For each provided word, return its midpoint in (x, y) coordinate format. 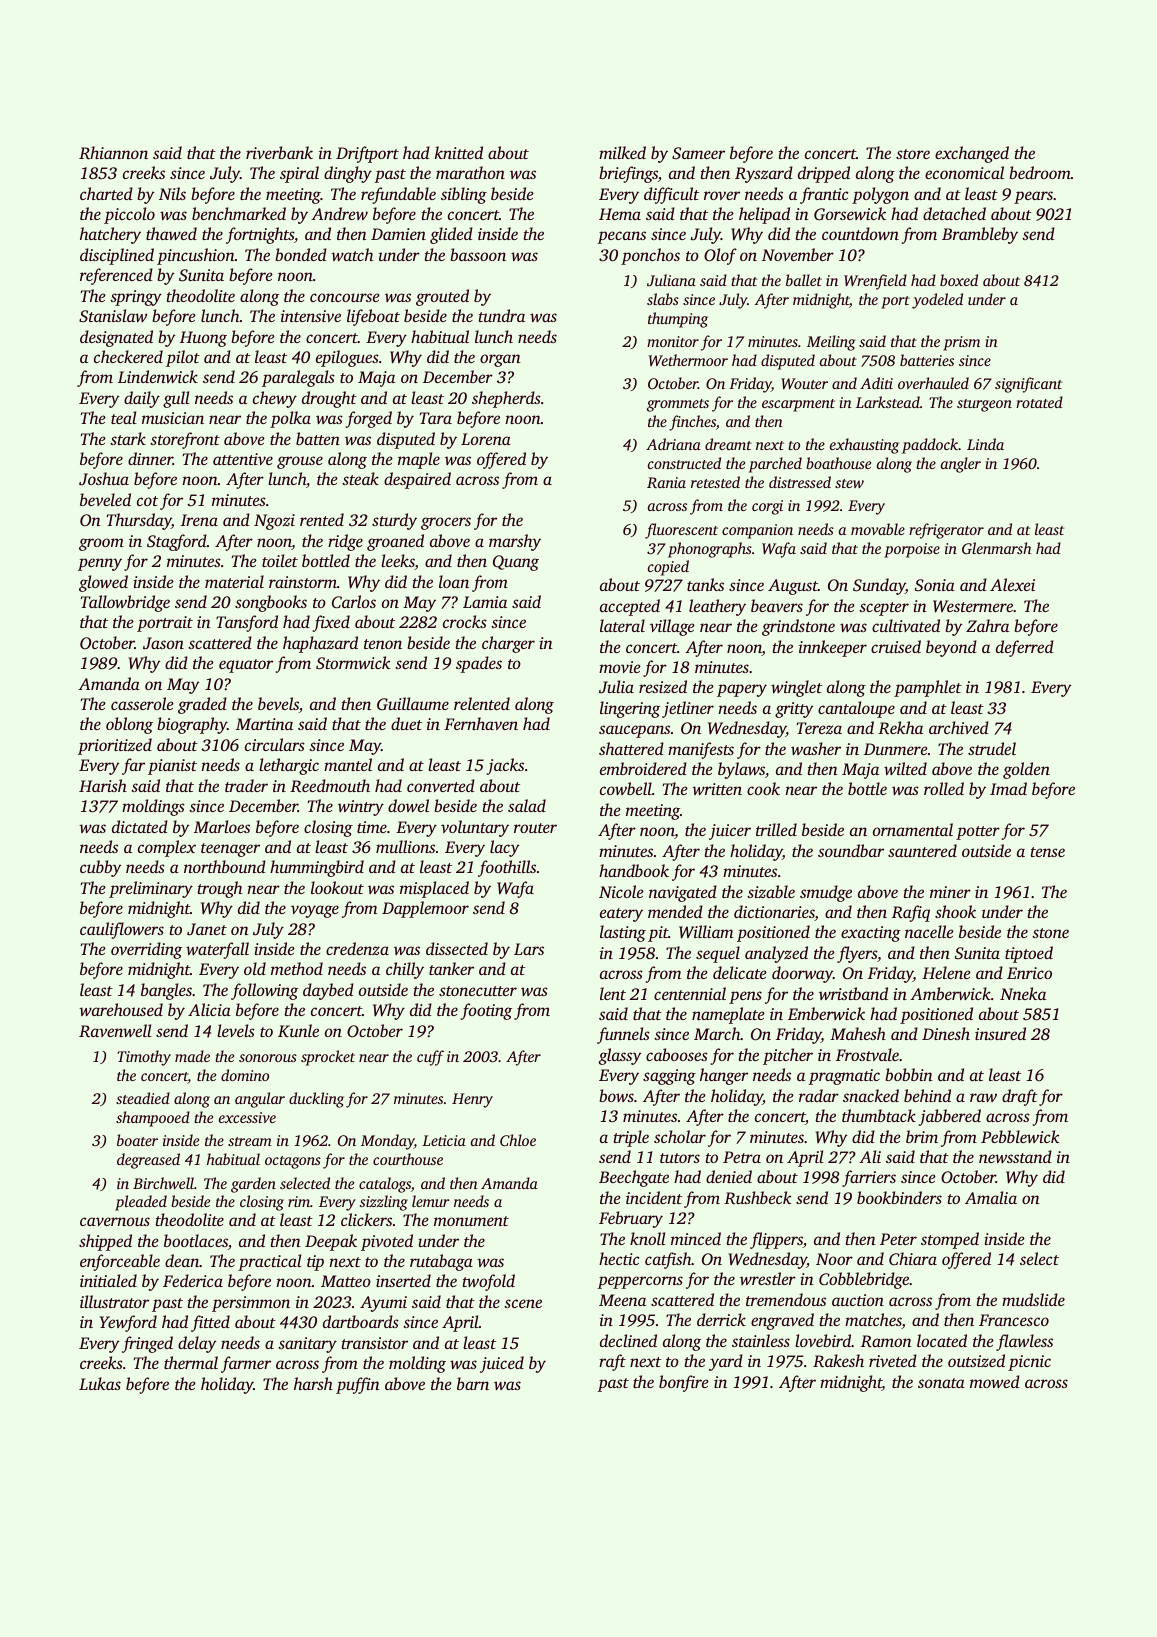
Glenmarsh (996, 548)
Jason (163, 643)
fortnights (260, 235)
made (192, 1056)
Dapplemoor (425, 909)
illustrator (114, 1301)
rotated (1039, 402)
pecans (621, 237)
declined (628, 1340)
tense (1048, 852)
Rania (666, 482)
